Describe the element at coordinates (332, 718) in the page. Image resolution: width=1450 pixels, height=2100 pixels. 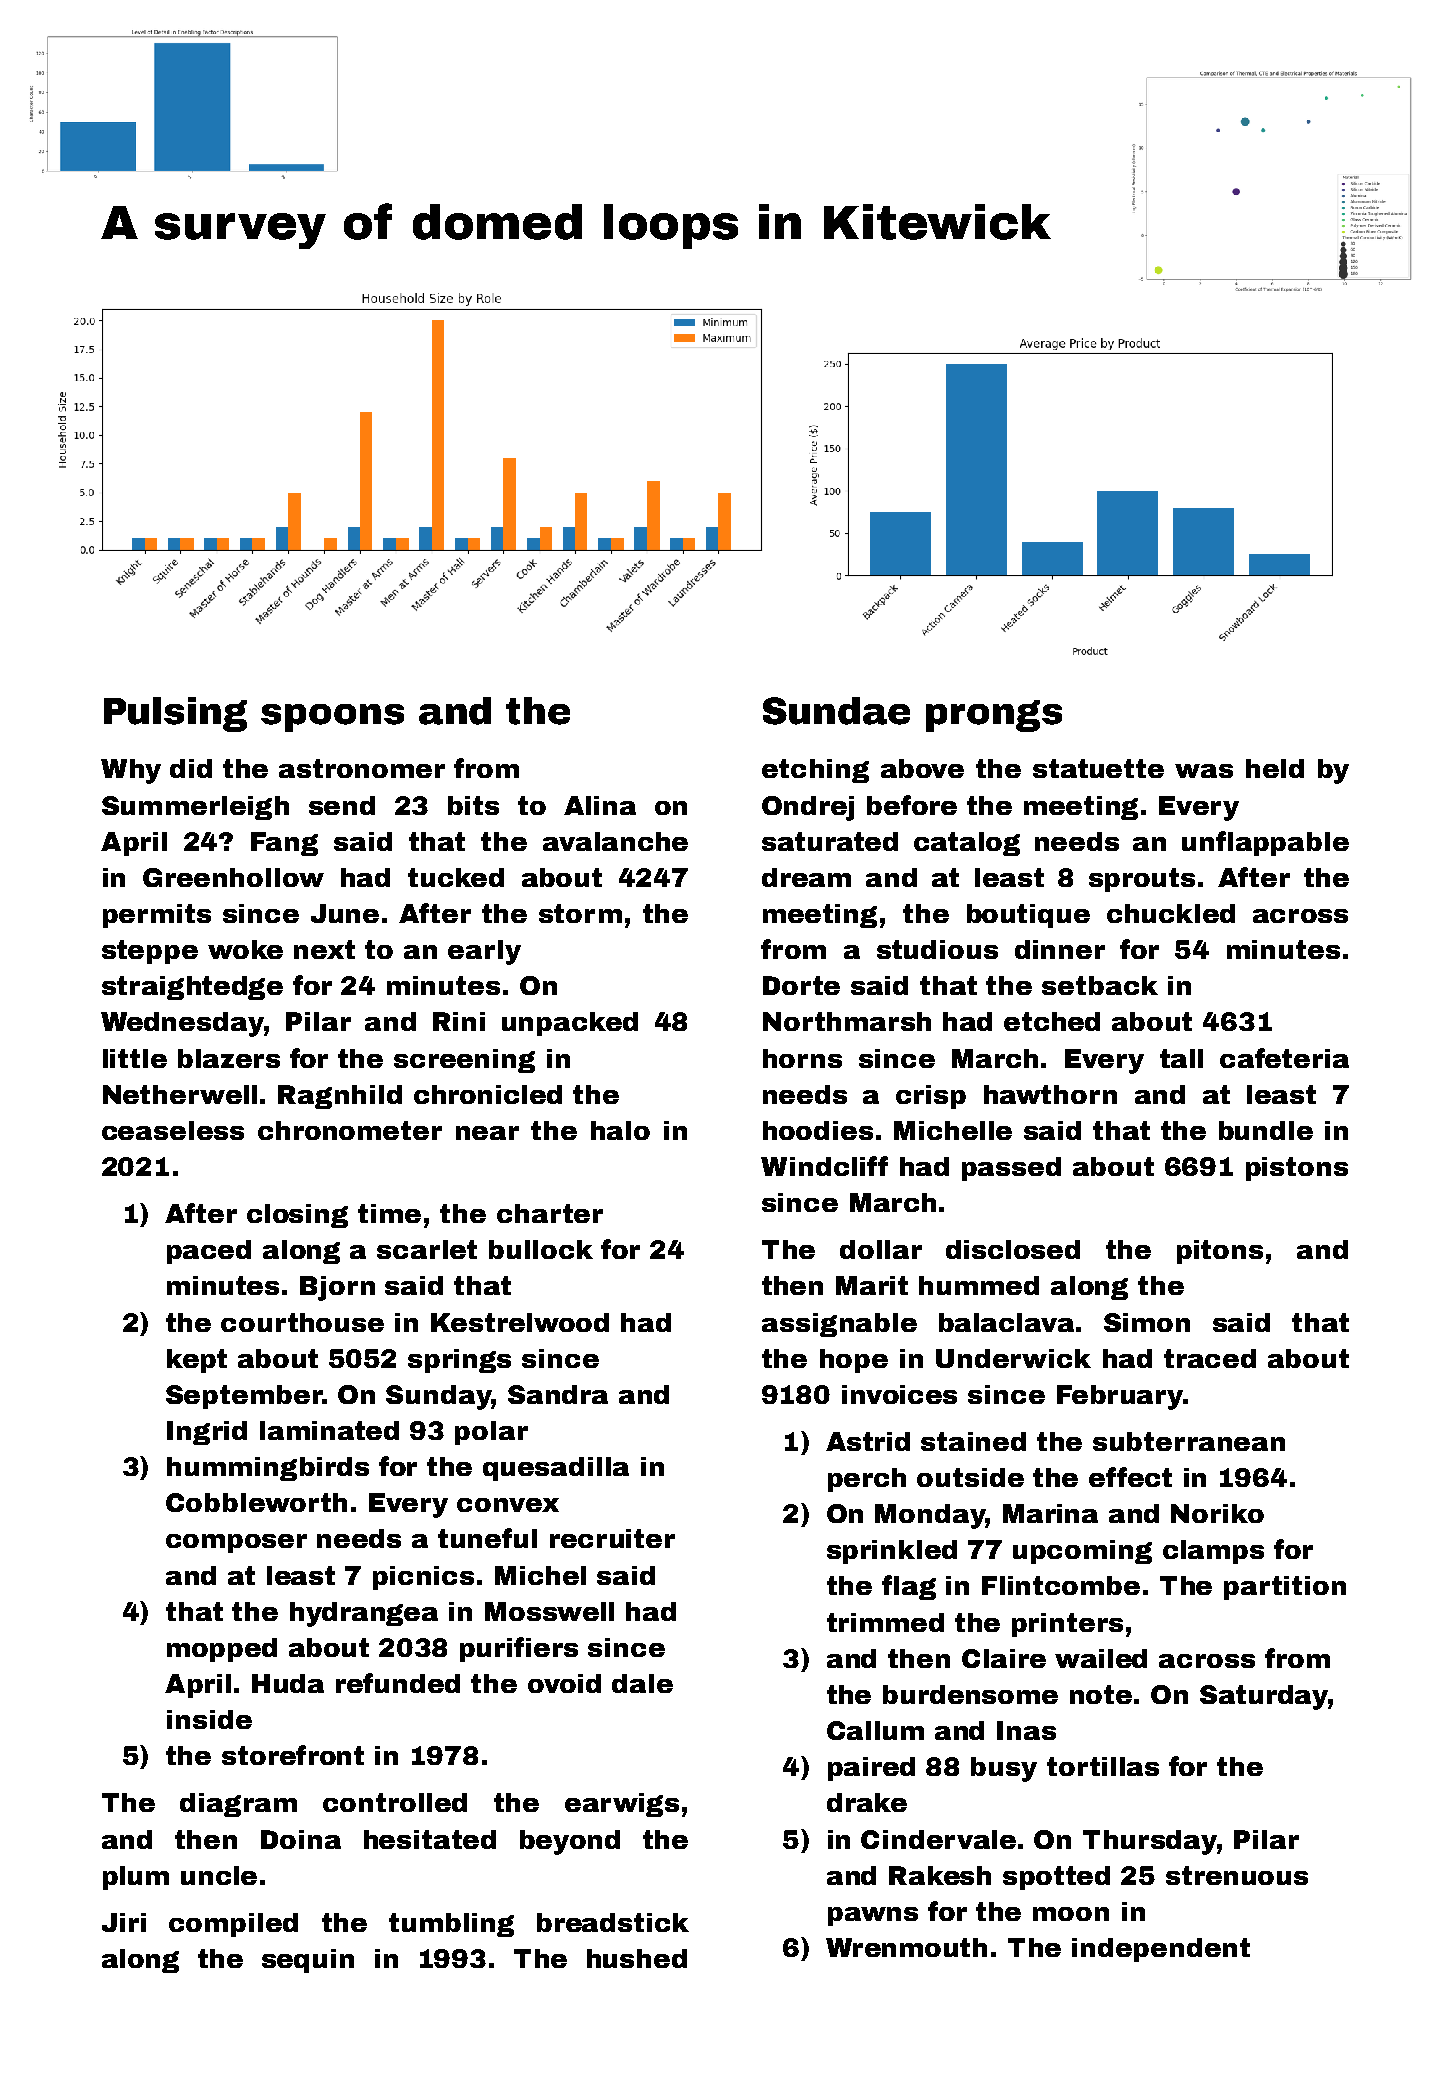
I see `spoons` at that location.
